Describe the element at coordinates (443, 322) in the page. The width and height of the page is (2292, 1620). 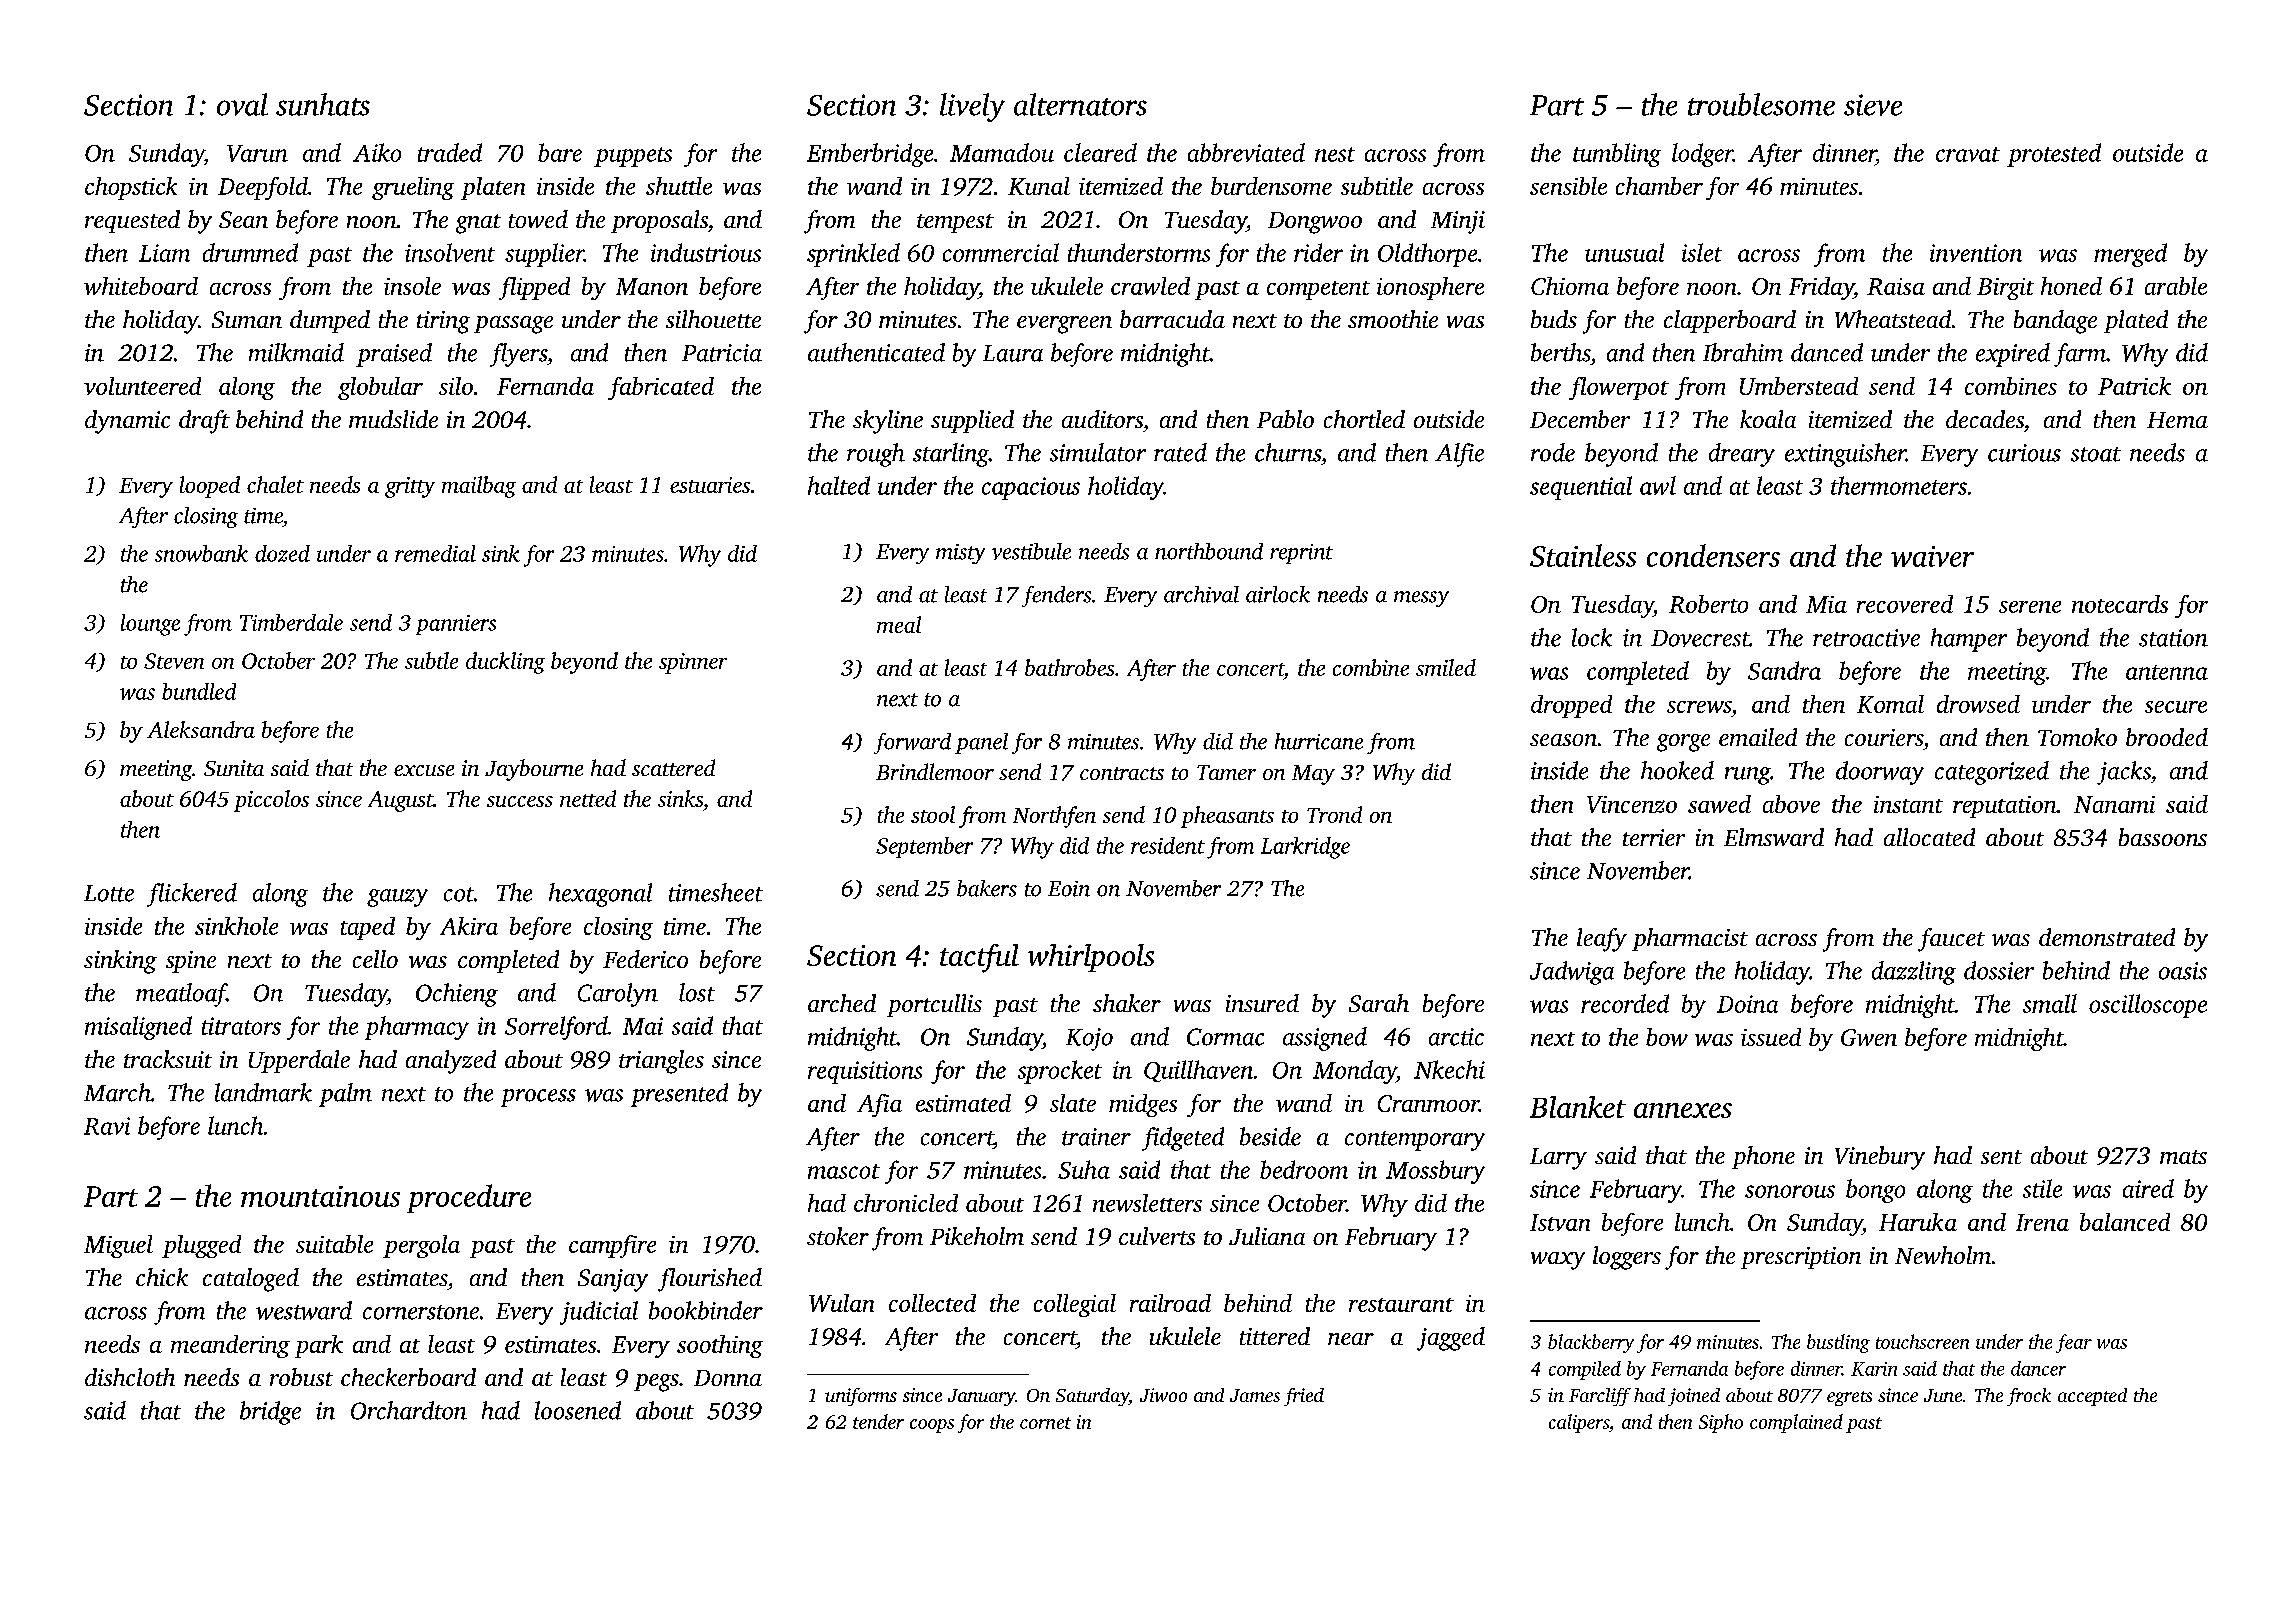
I see `tiring` at that location.
